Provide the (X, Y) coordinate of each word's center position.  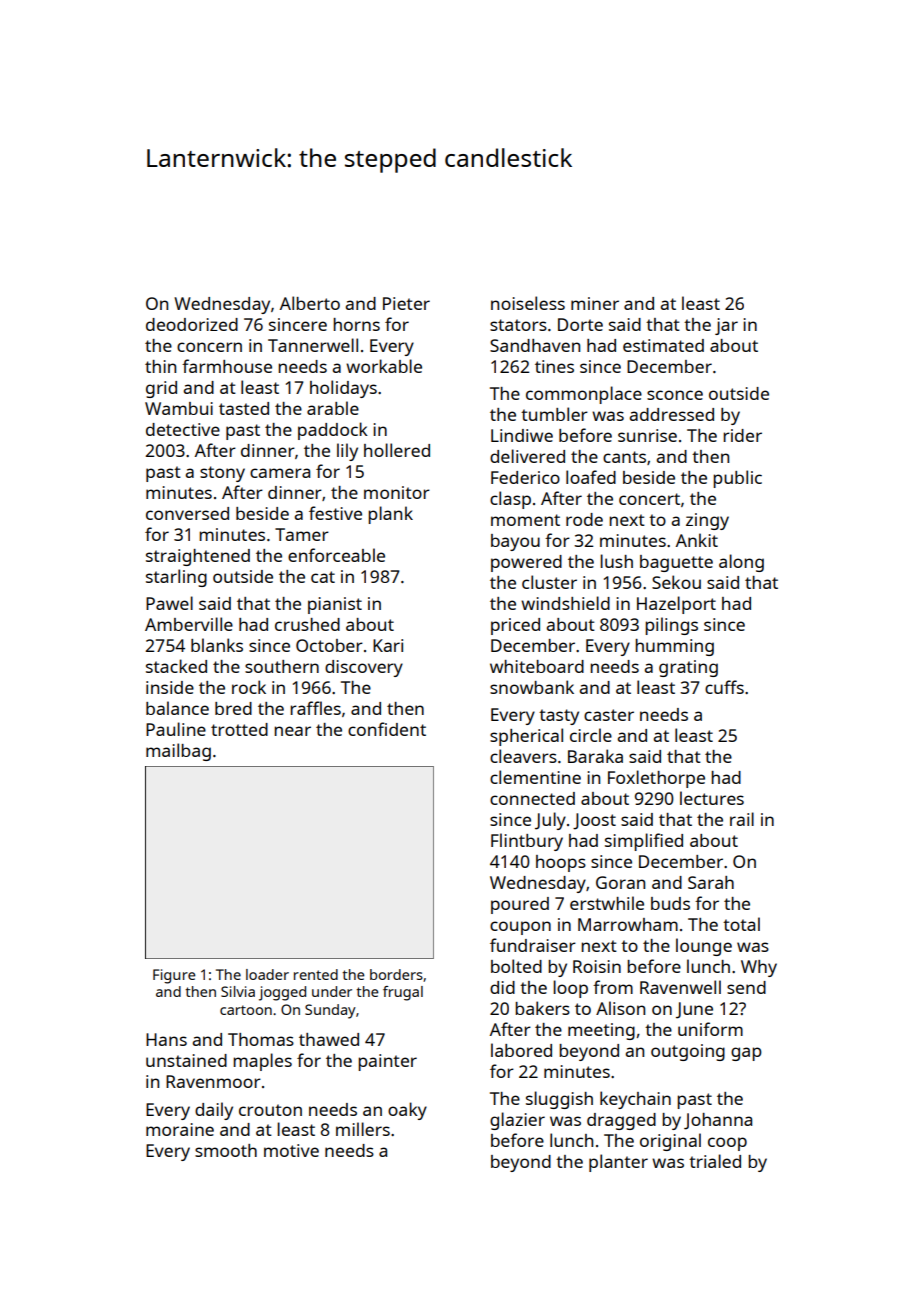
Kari (388, 645)
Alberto (310, 303)
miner (595, 303)
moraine (180, 1129)
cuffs (724, 687)
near (292, 731)
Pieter (406, 303)
